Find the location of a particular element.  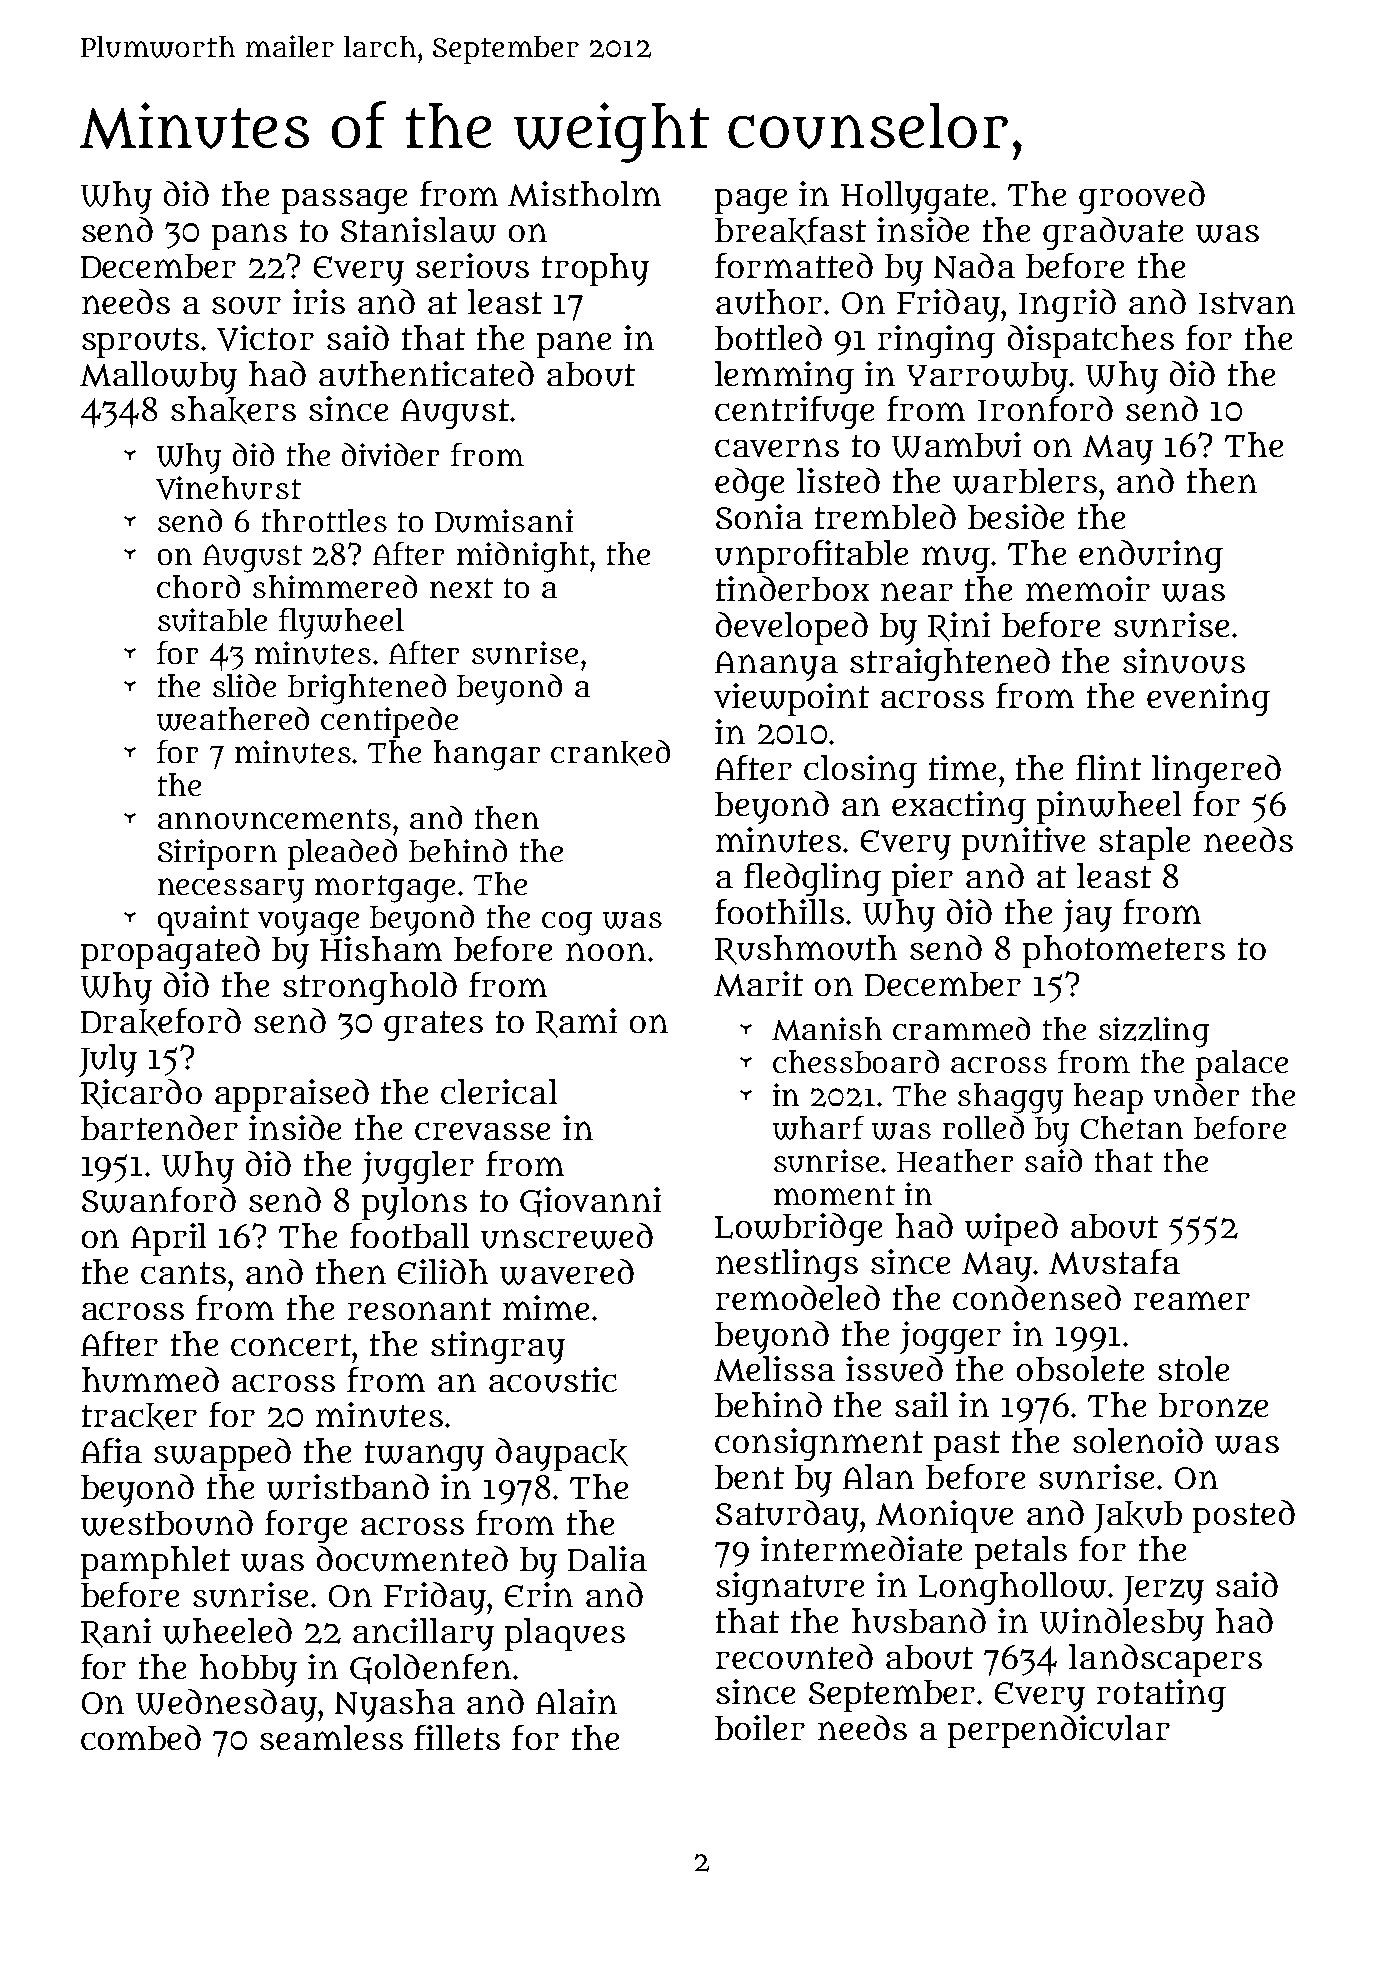

seamless is located at coordinates (331, 1737).
